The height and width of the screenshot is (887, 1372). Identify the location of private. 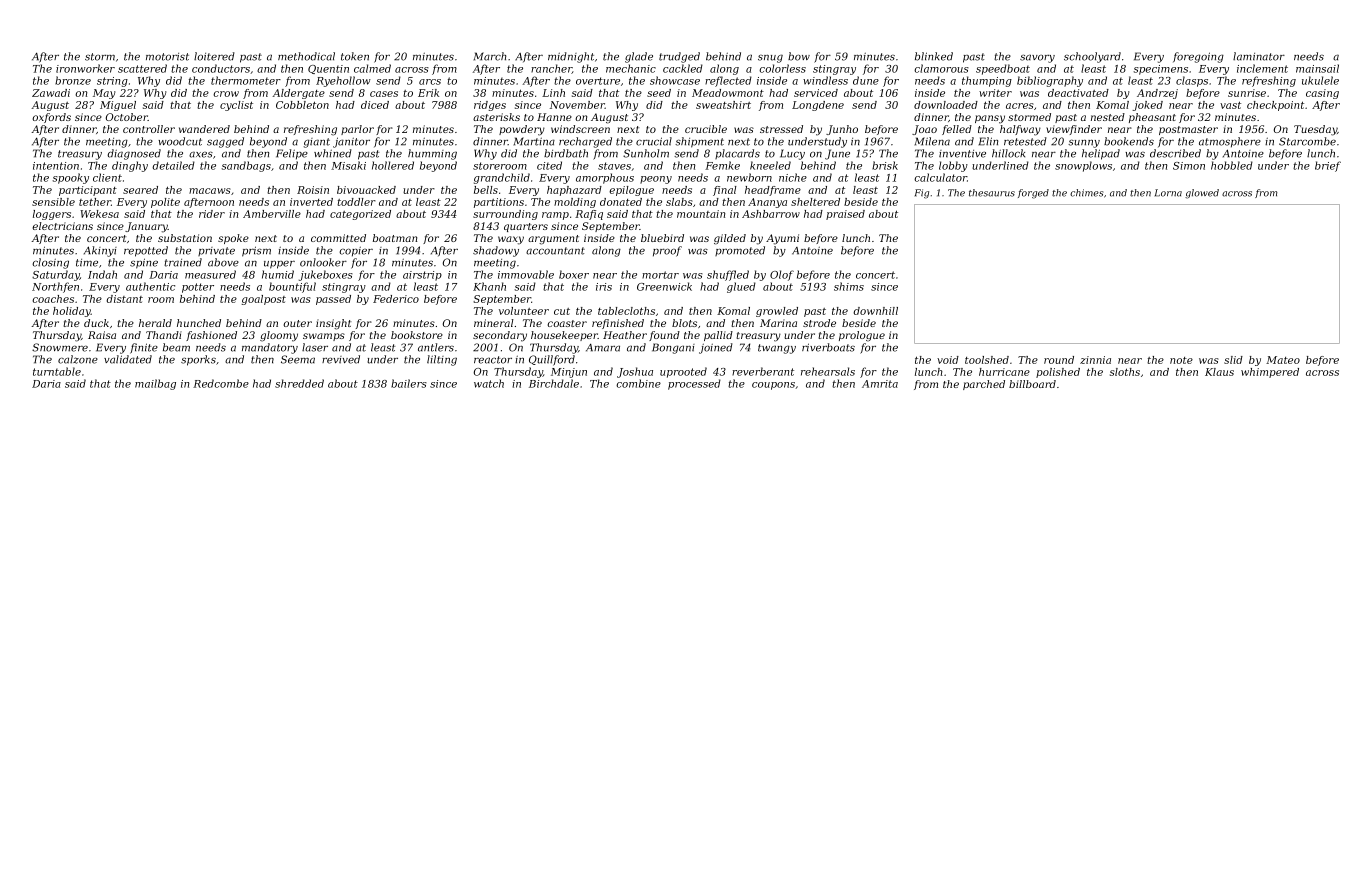
(216, 251).
